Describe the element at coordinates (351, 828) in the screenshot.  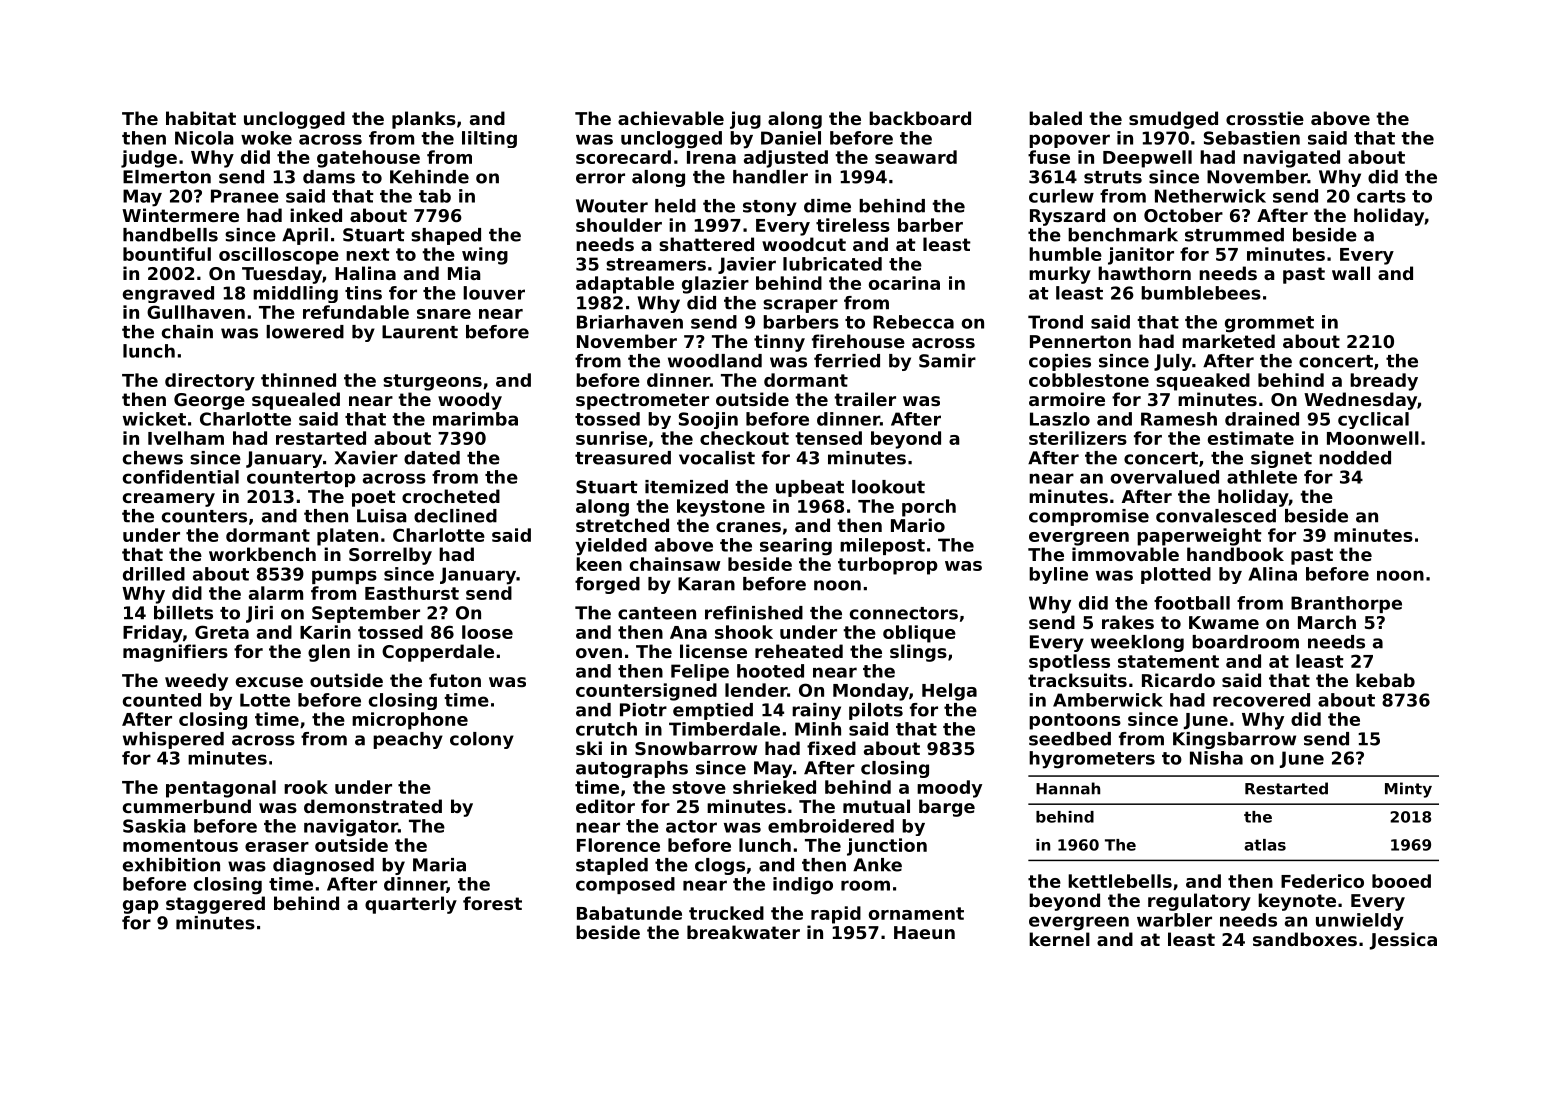
I see `navigator` at that location.
